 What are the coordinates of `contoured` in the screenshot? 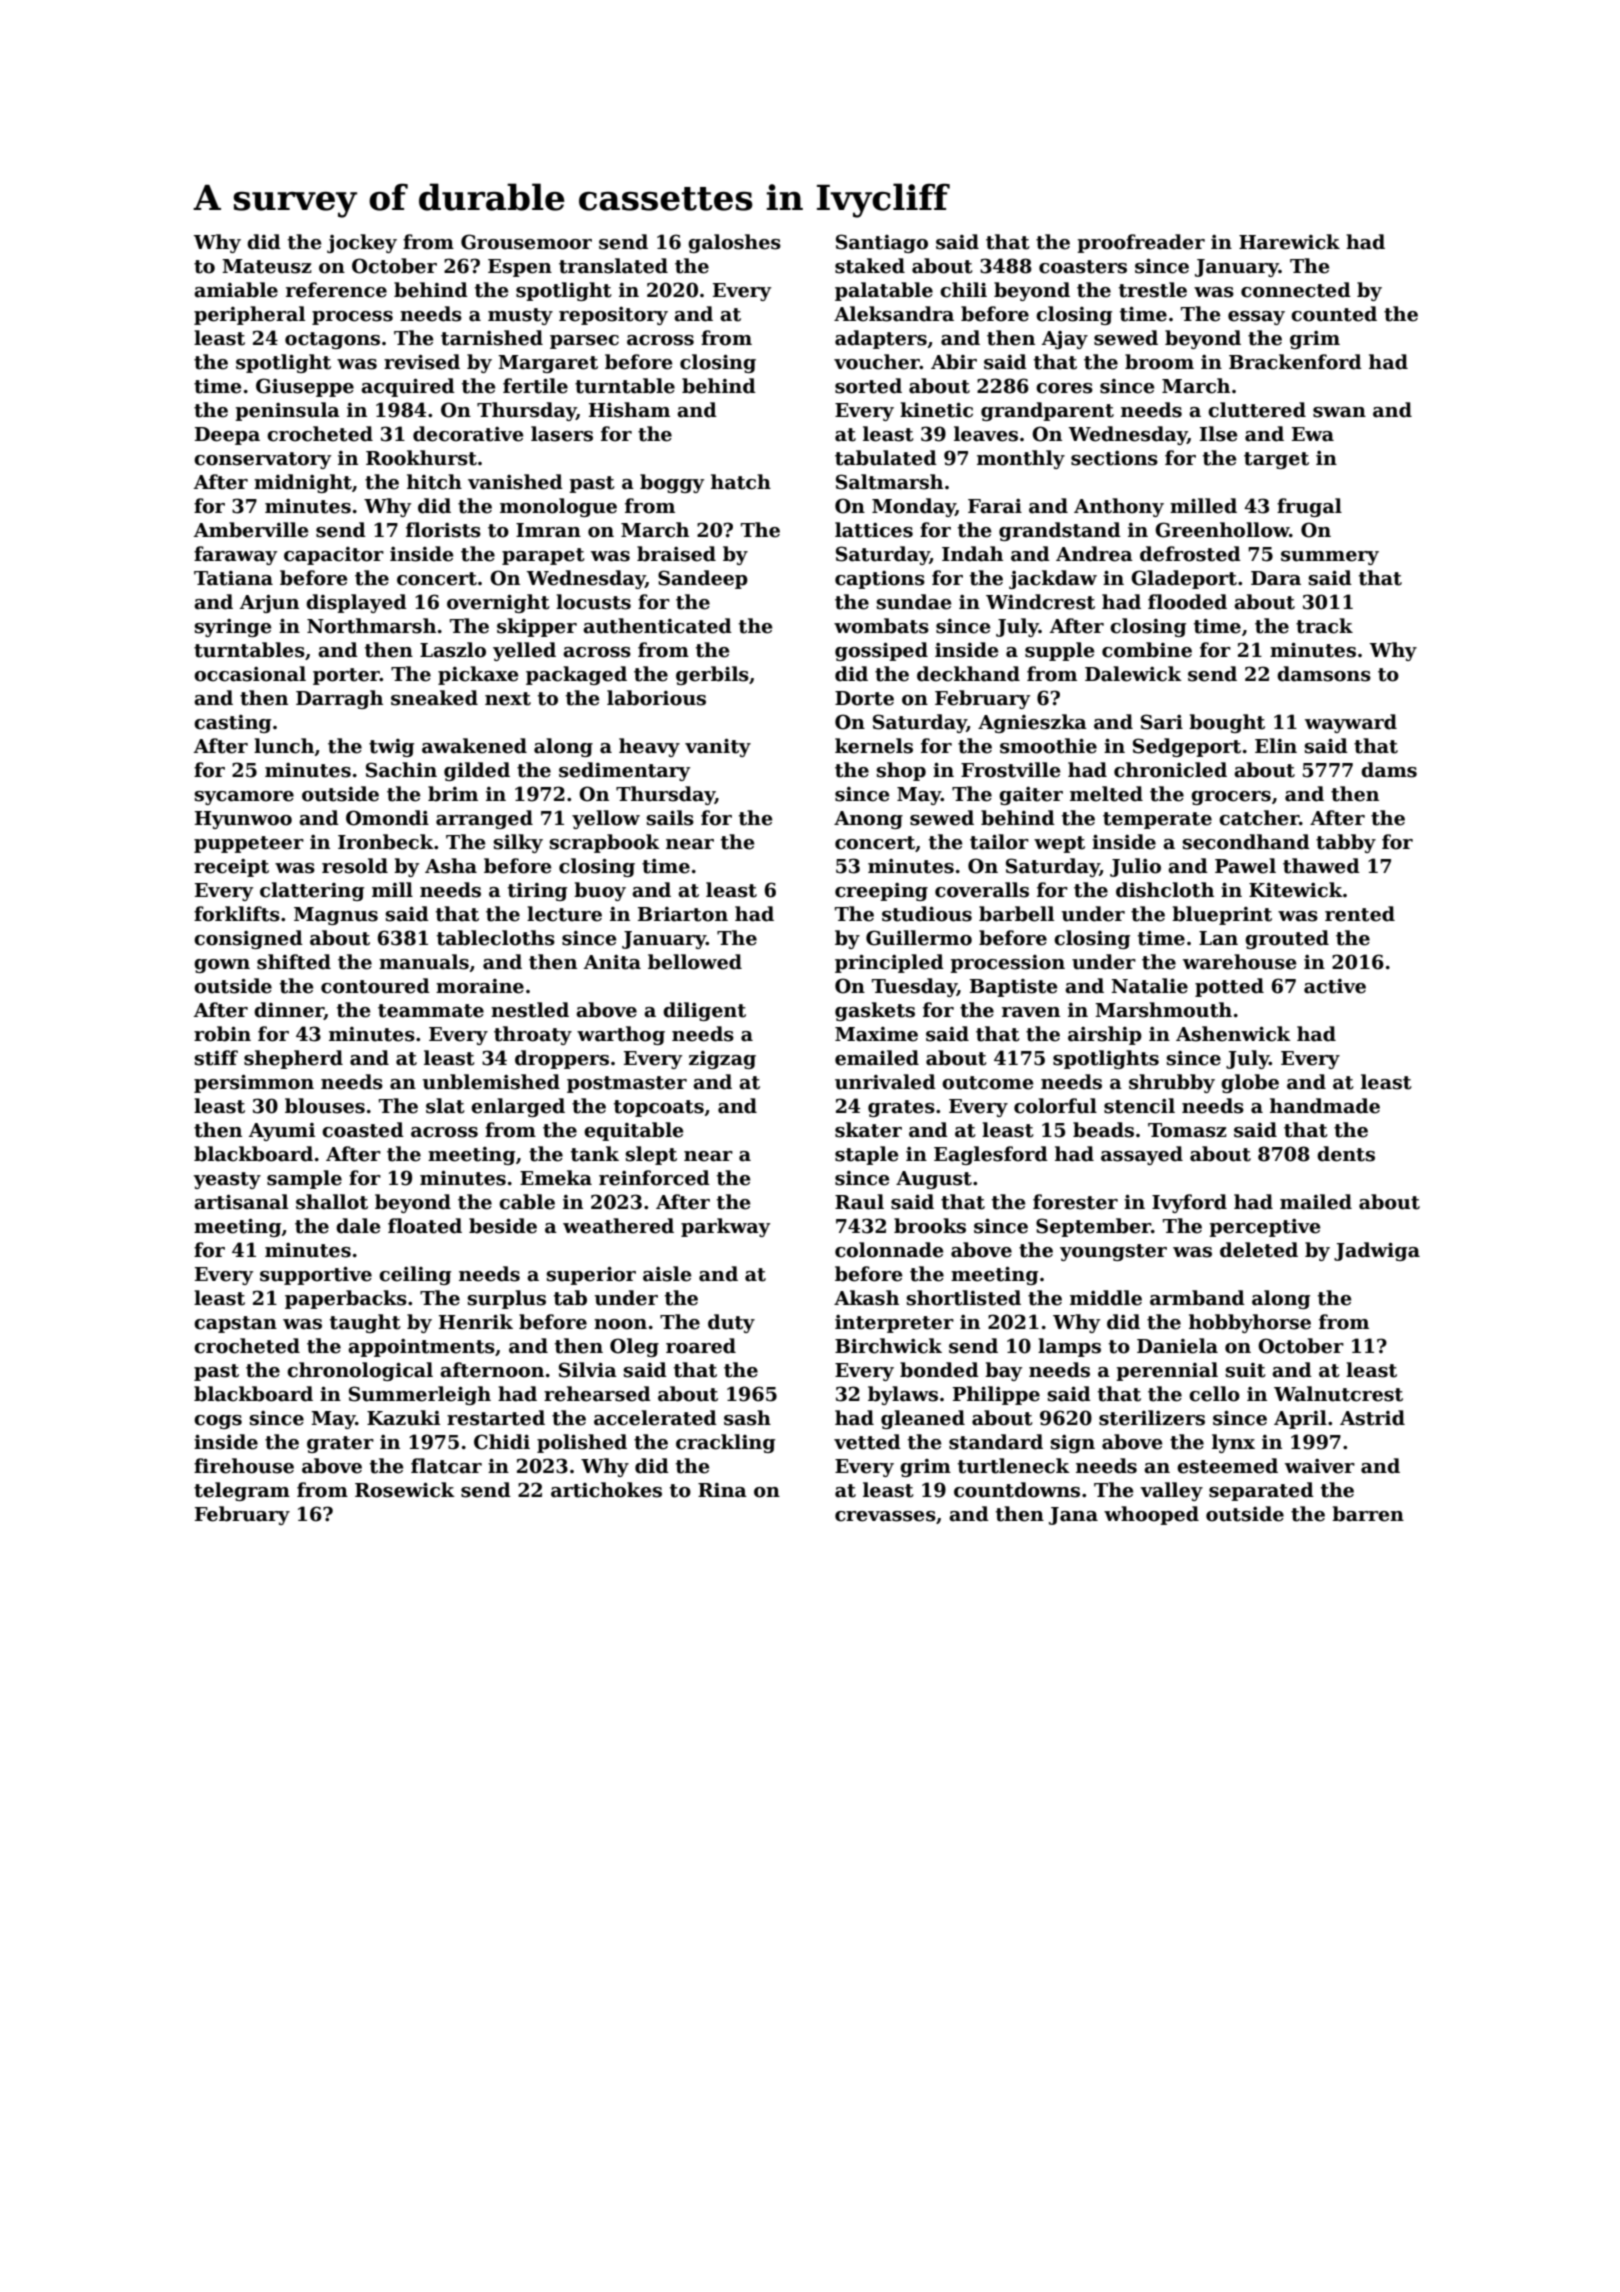 It's located at (375, 986).
